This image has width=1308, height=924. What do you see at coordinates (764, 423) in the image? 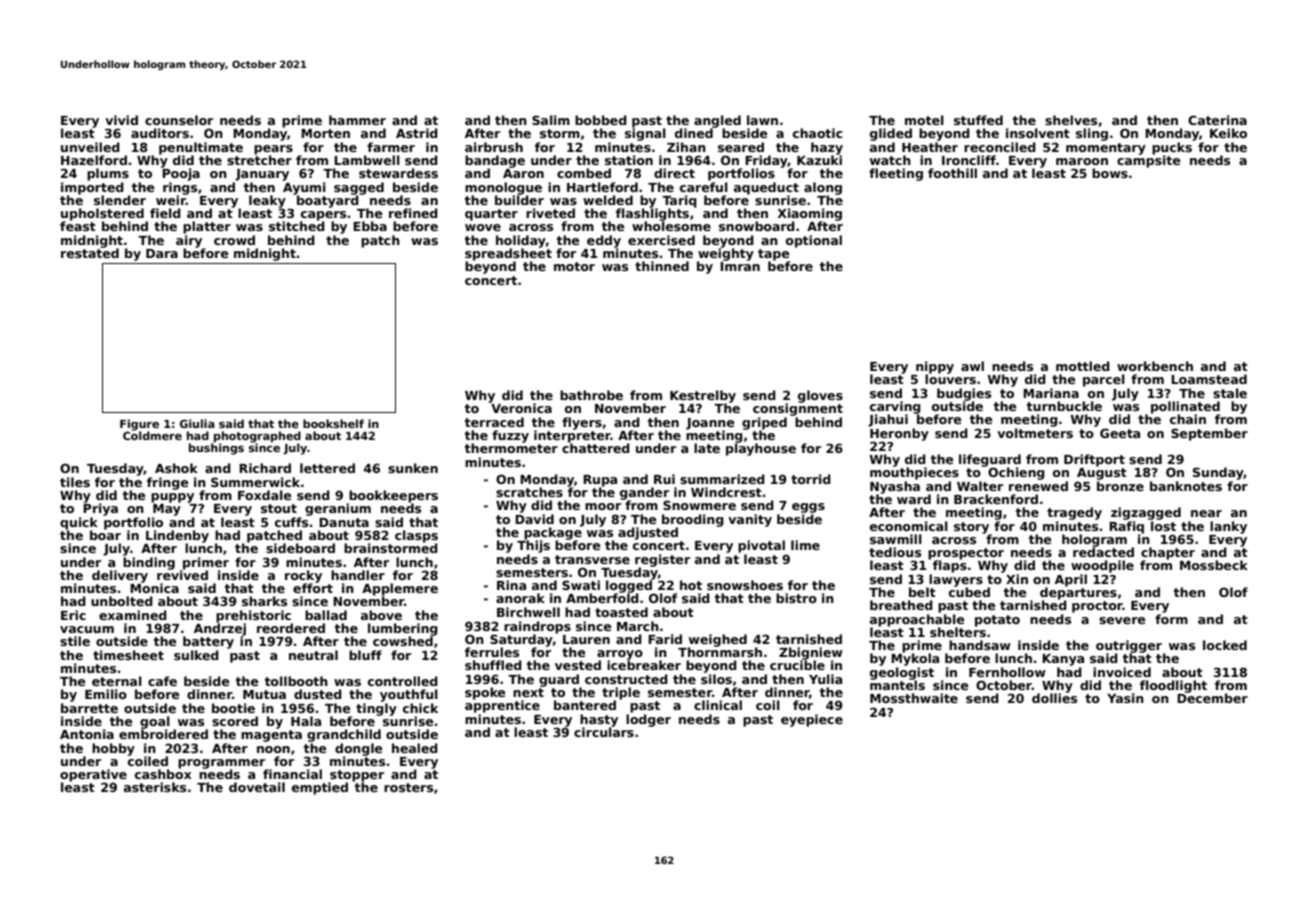
I see `griped` at bounding box center [764, 423].
